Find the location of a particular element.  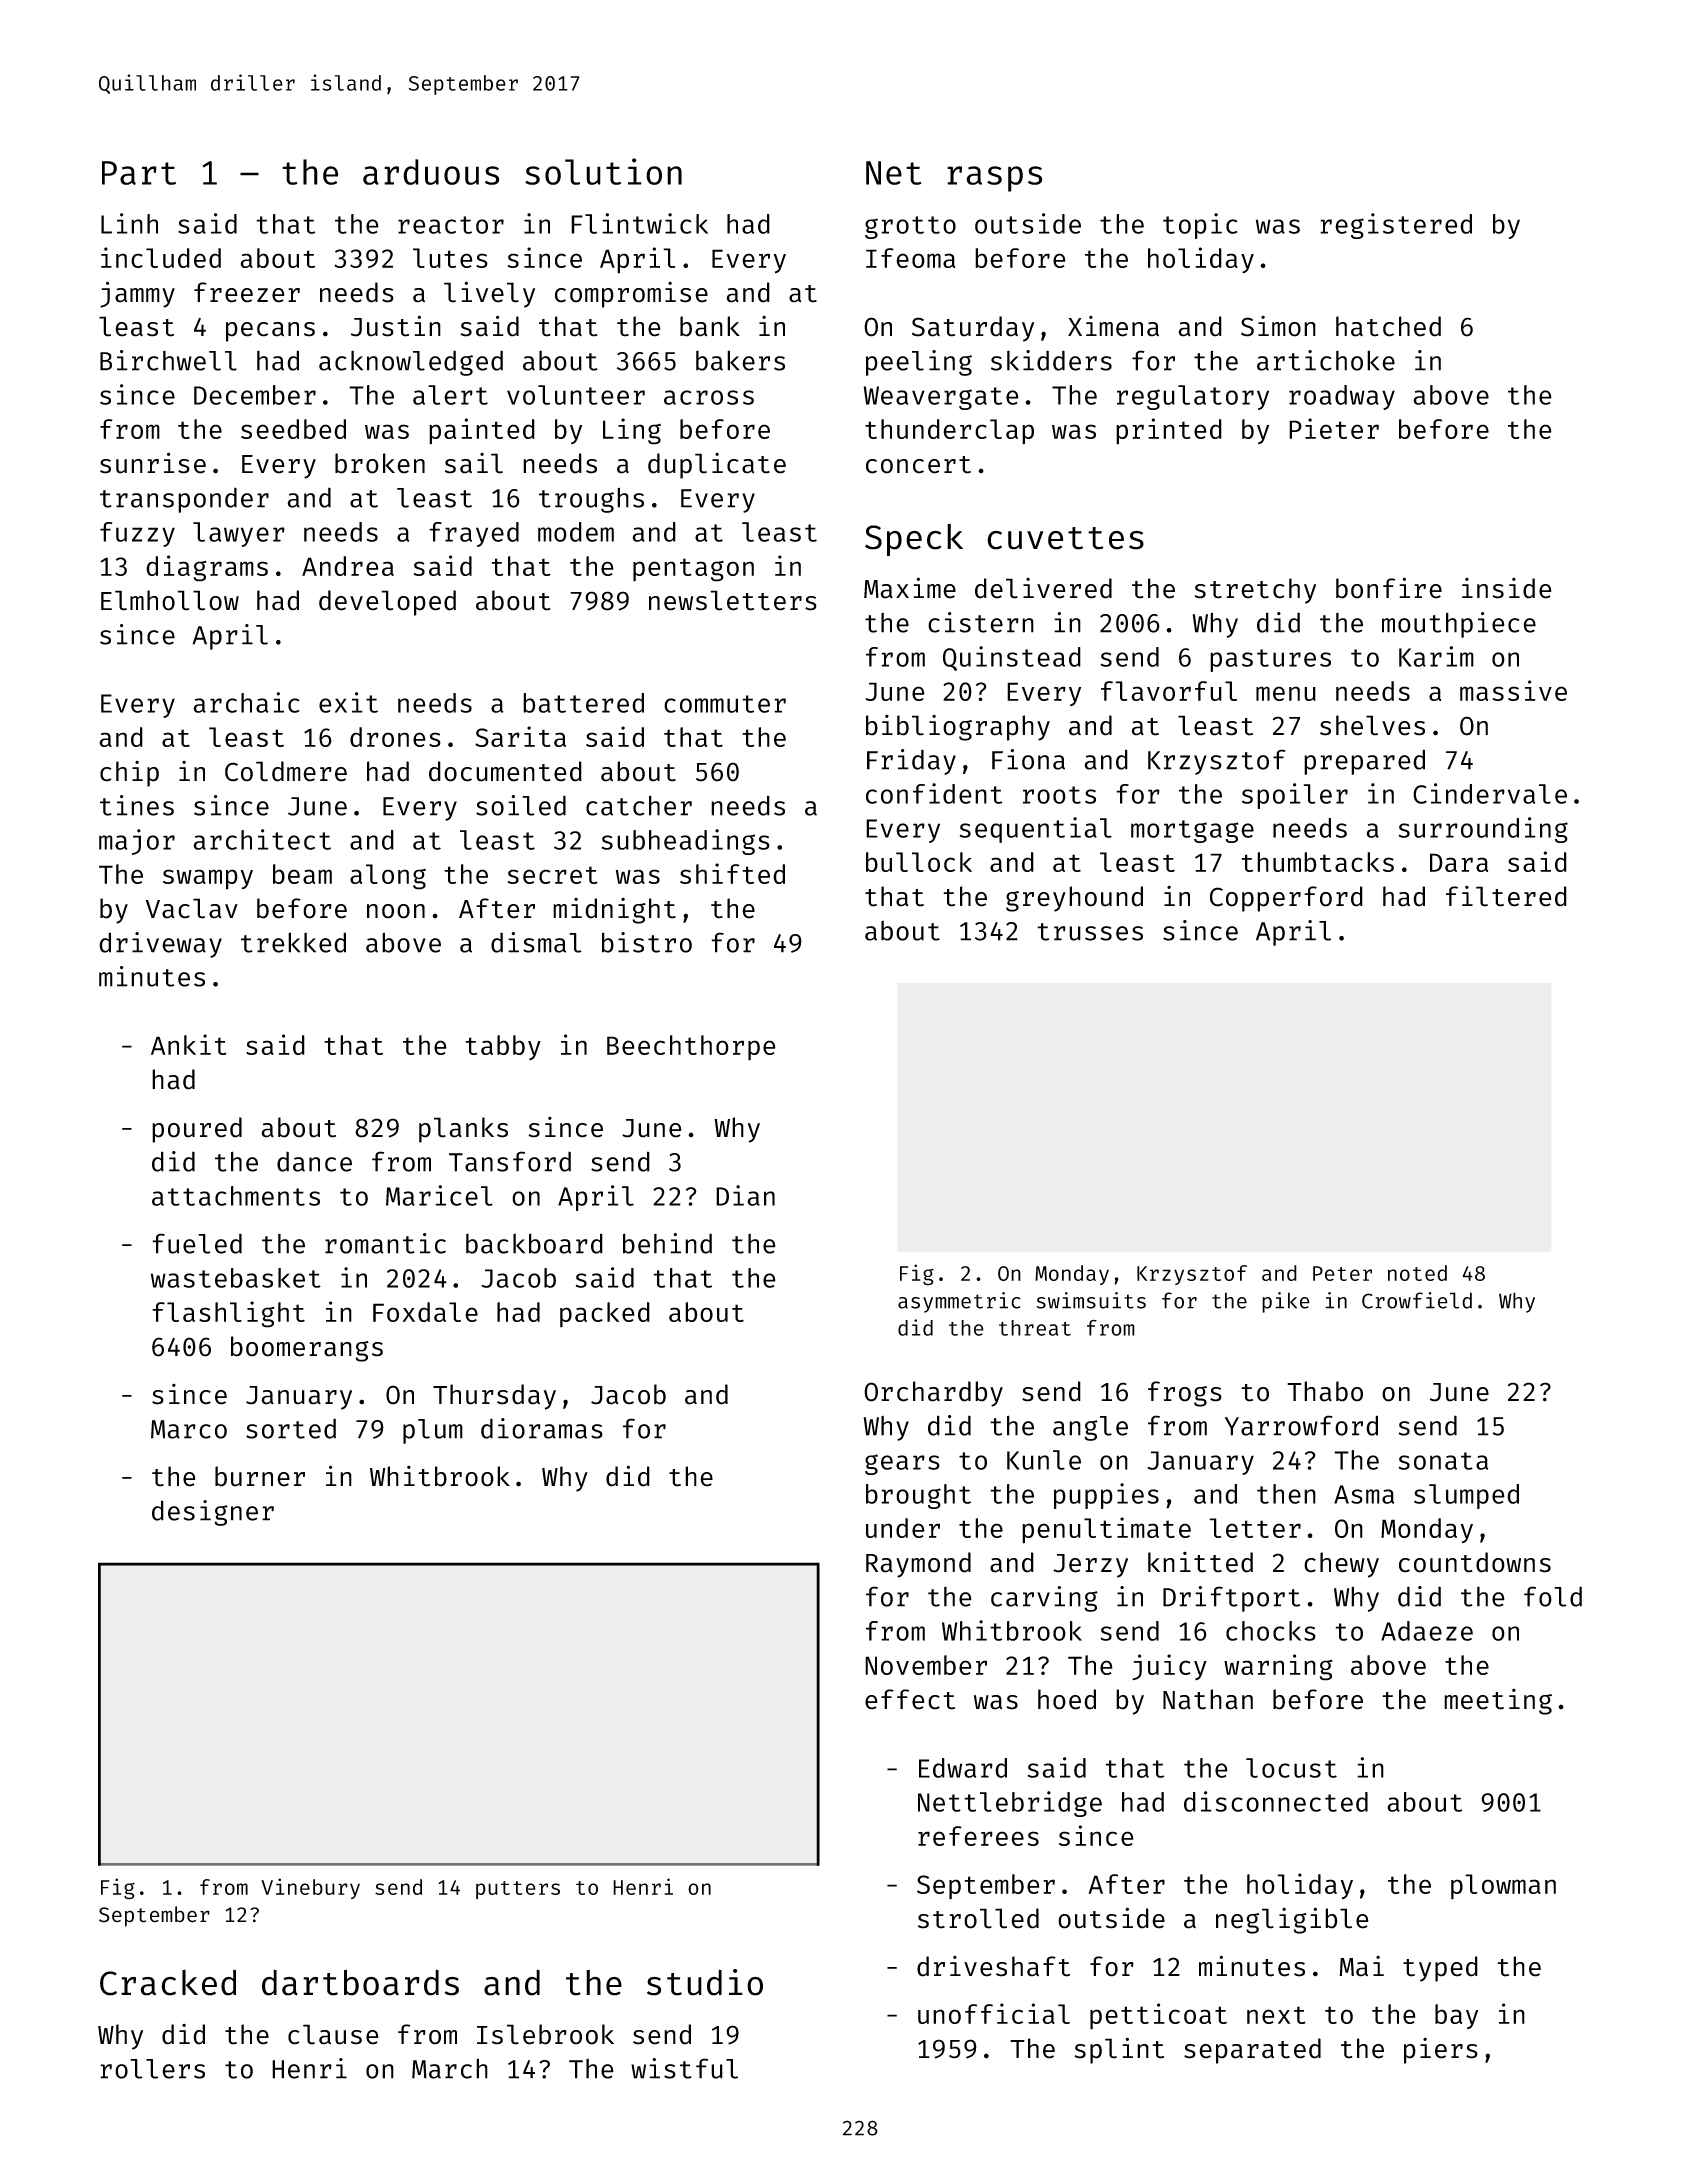

hatched is located at coordinates (1388, 326).
